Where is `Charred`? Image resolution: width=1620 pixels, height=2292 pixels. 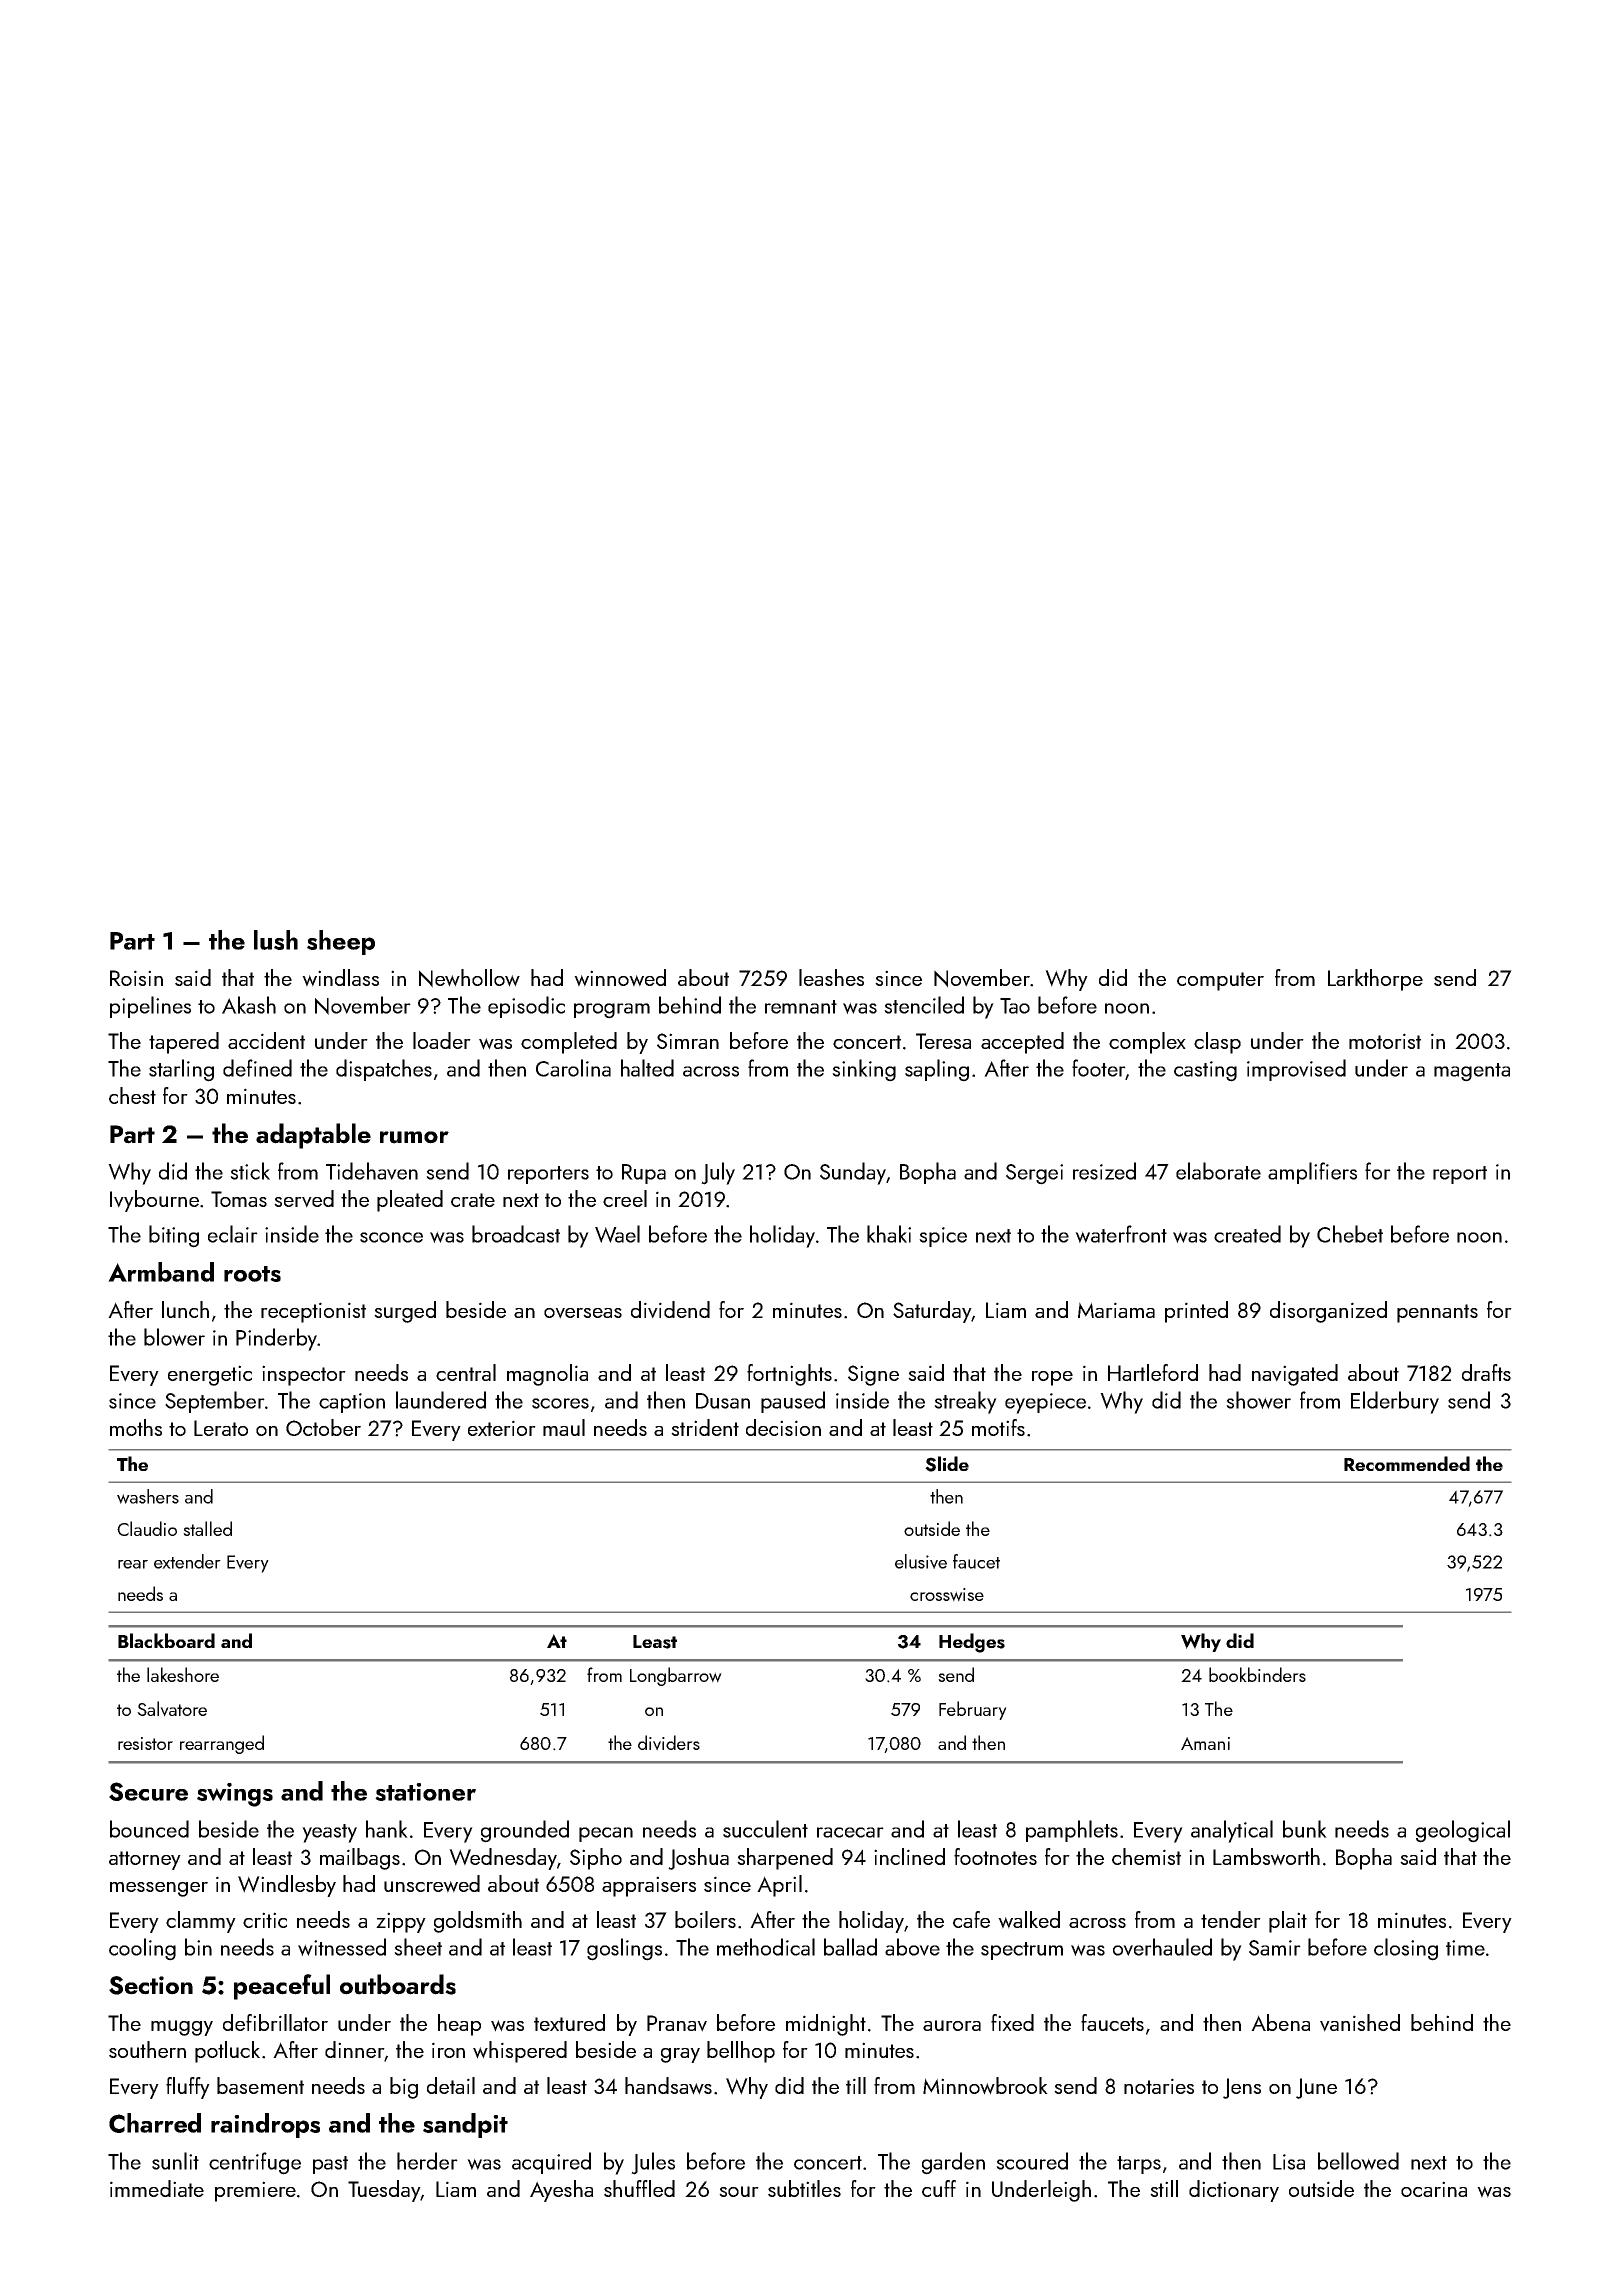
Charred is located at coordinates (155, 2123).
